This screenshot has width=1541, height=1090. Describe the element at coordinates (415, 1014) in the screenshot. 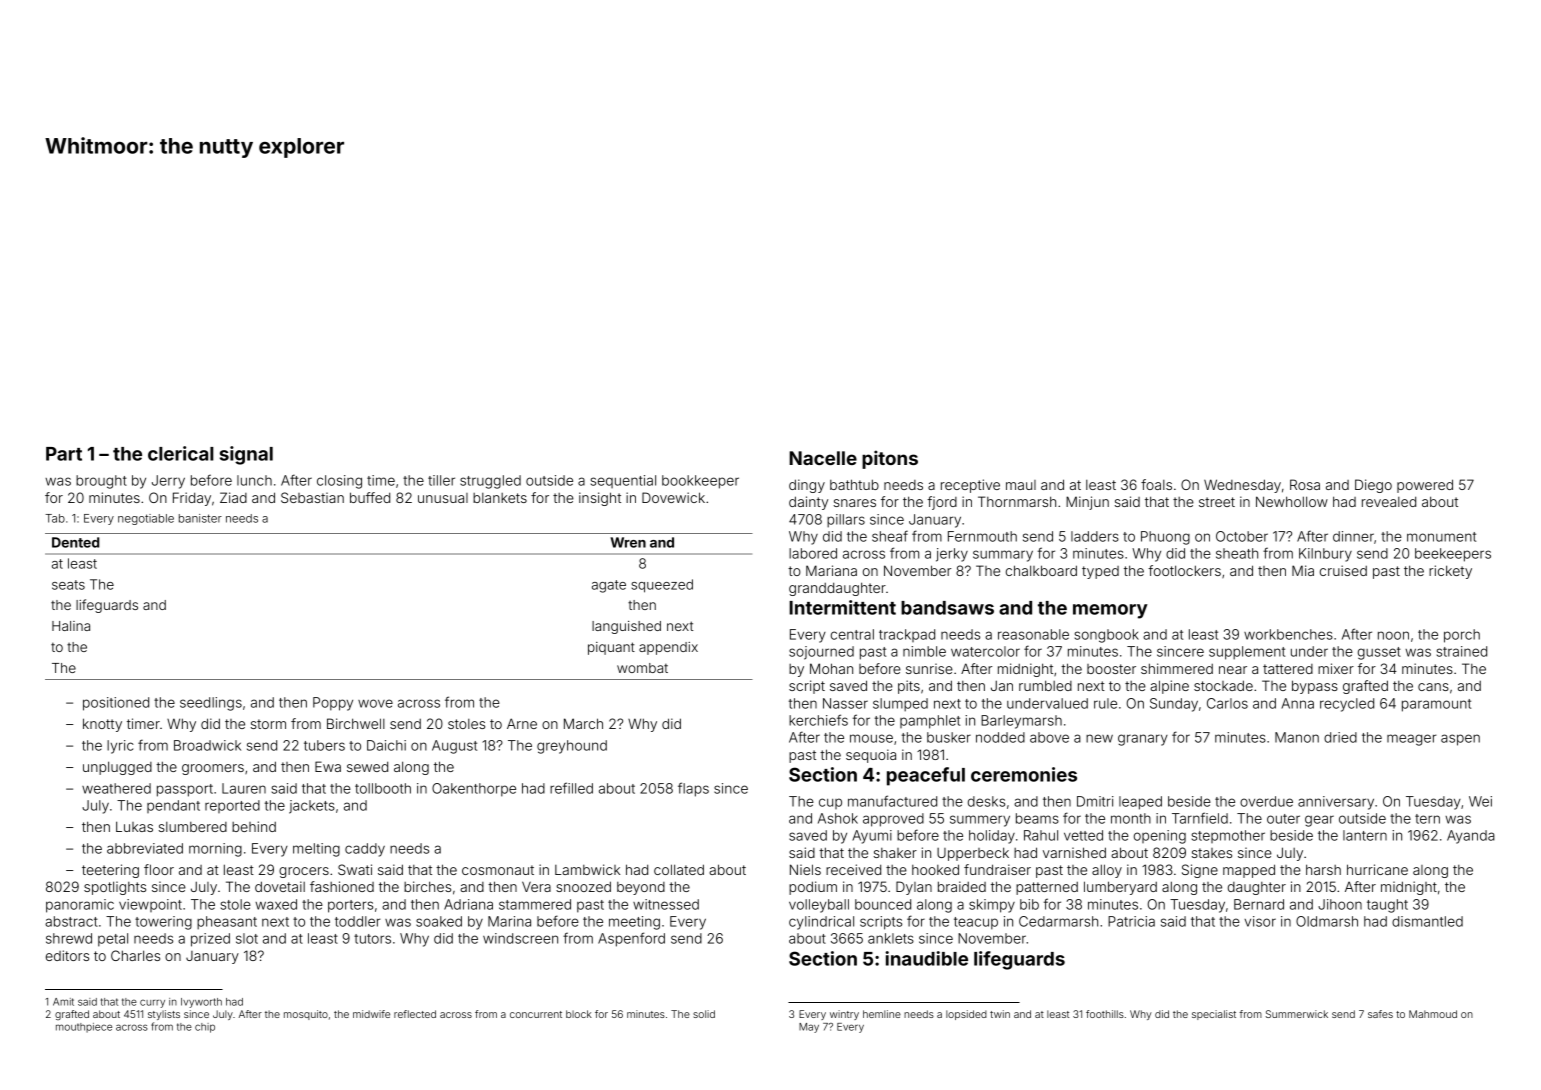

I see `reflected` at that location.
